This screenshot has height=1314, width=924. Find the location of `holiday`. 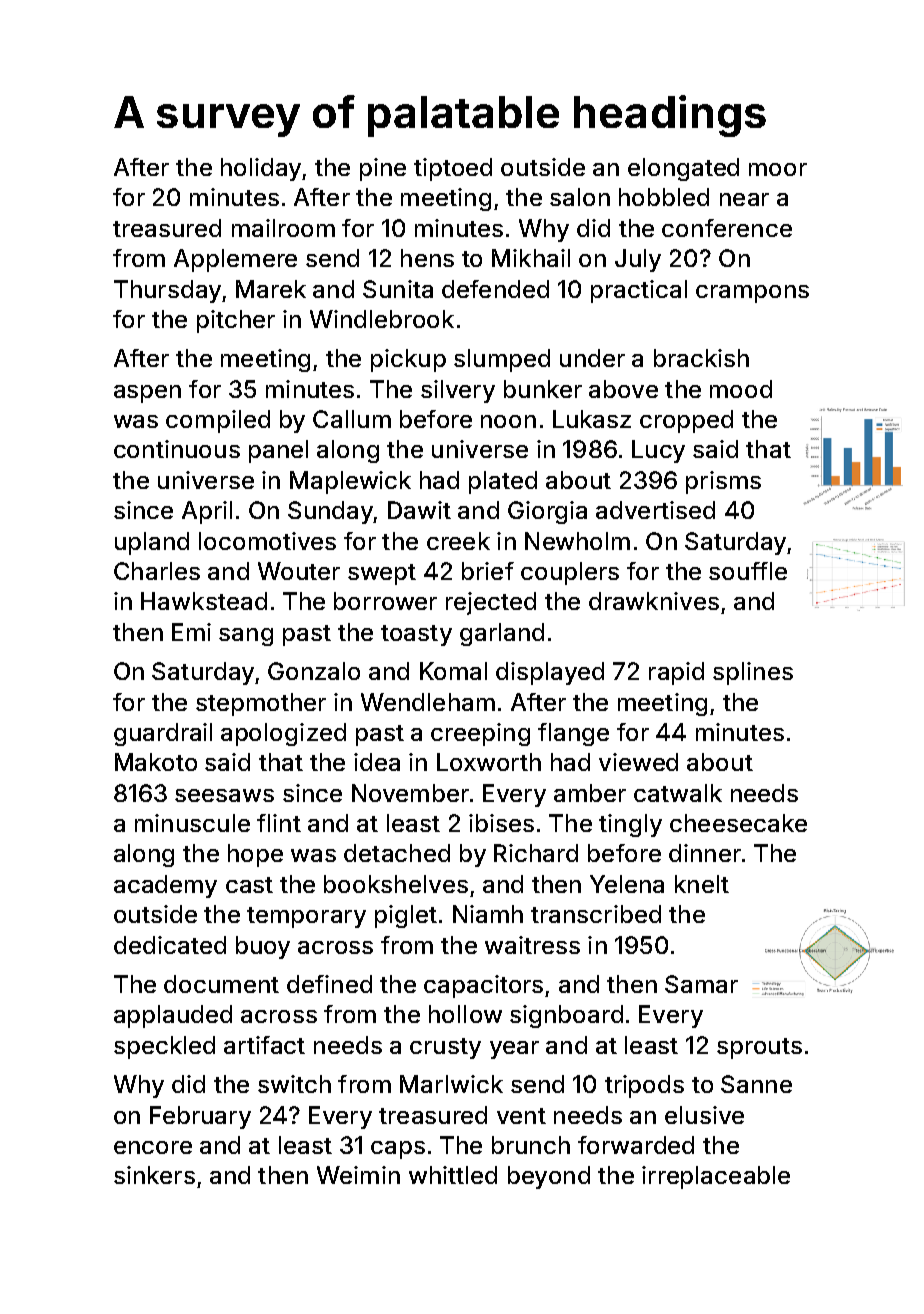

holiday is located at coordinates (261, 169).
